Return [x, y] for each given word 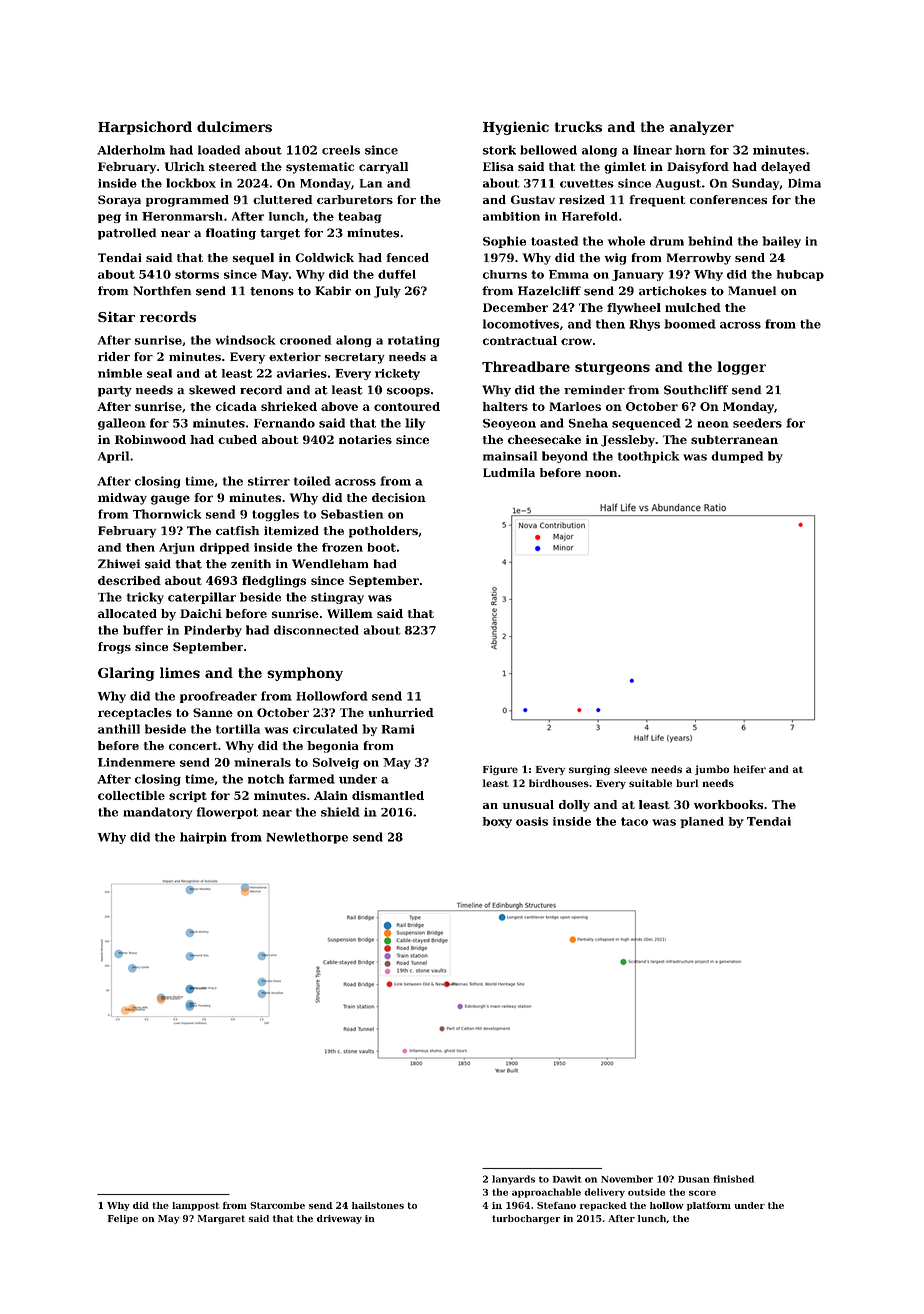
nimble [120, 373]
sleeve [630, 769]
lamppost [196, 1206]
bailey [781, 242]
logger [741, 368]
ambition [511, 216]
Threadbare [526, 366]
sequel [253, 259]
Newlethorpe [307, 838]
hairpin [203, 838]
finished [733, 1179]
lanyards [513, 1180]
